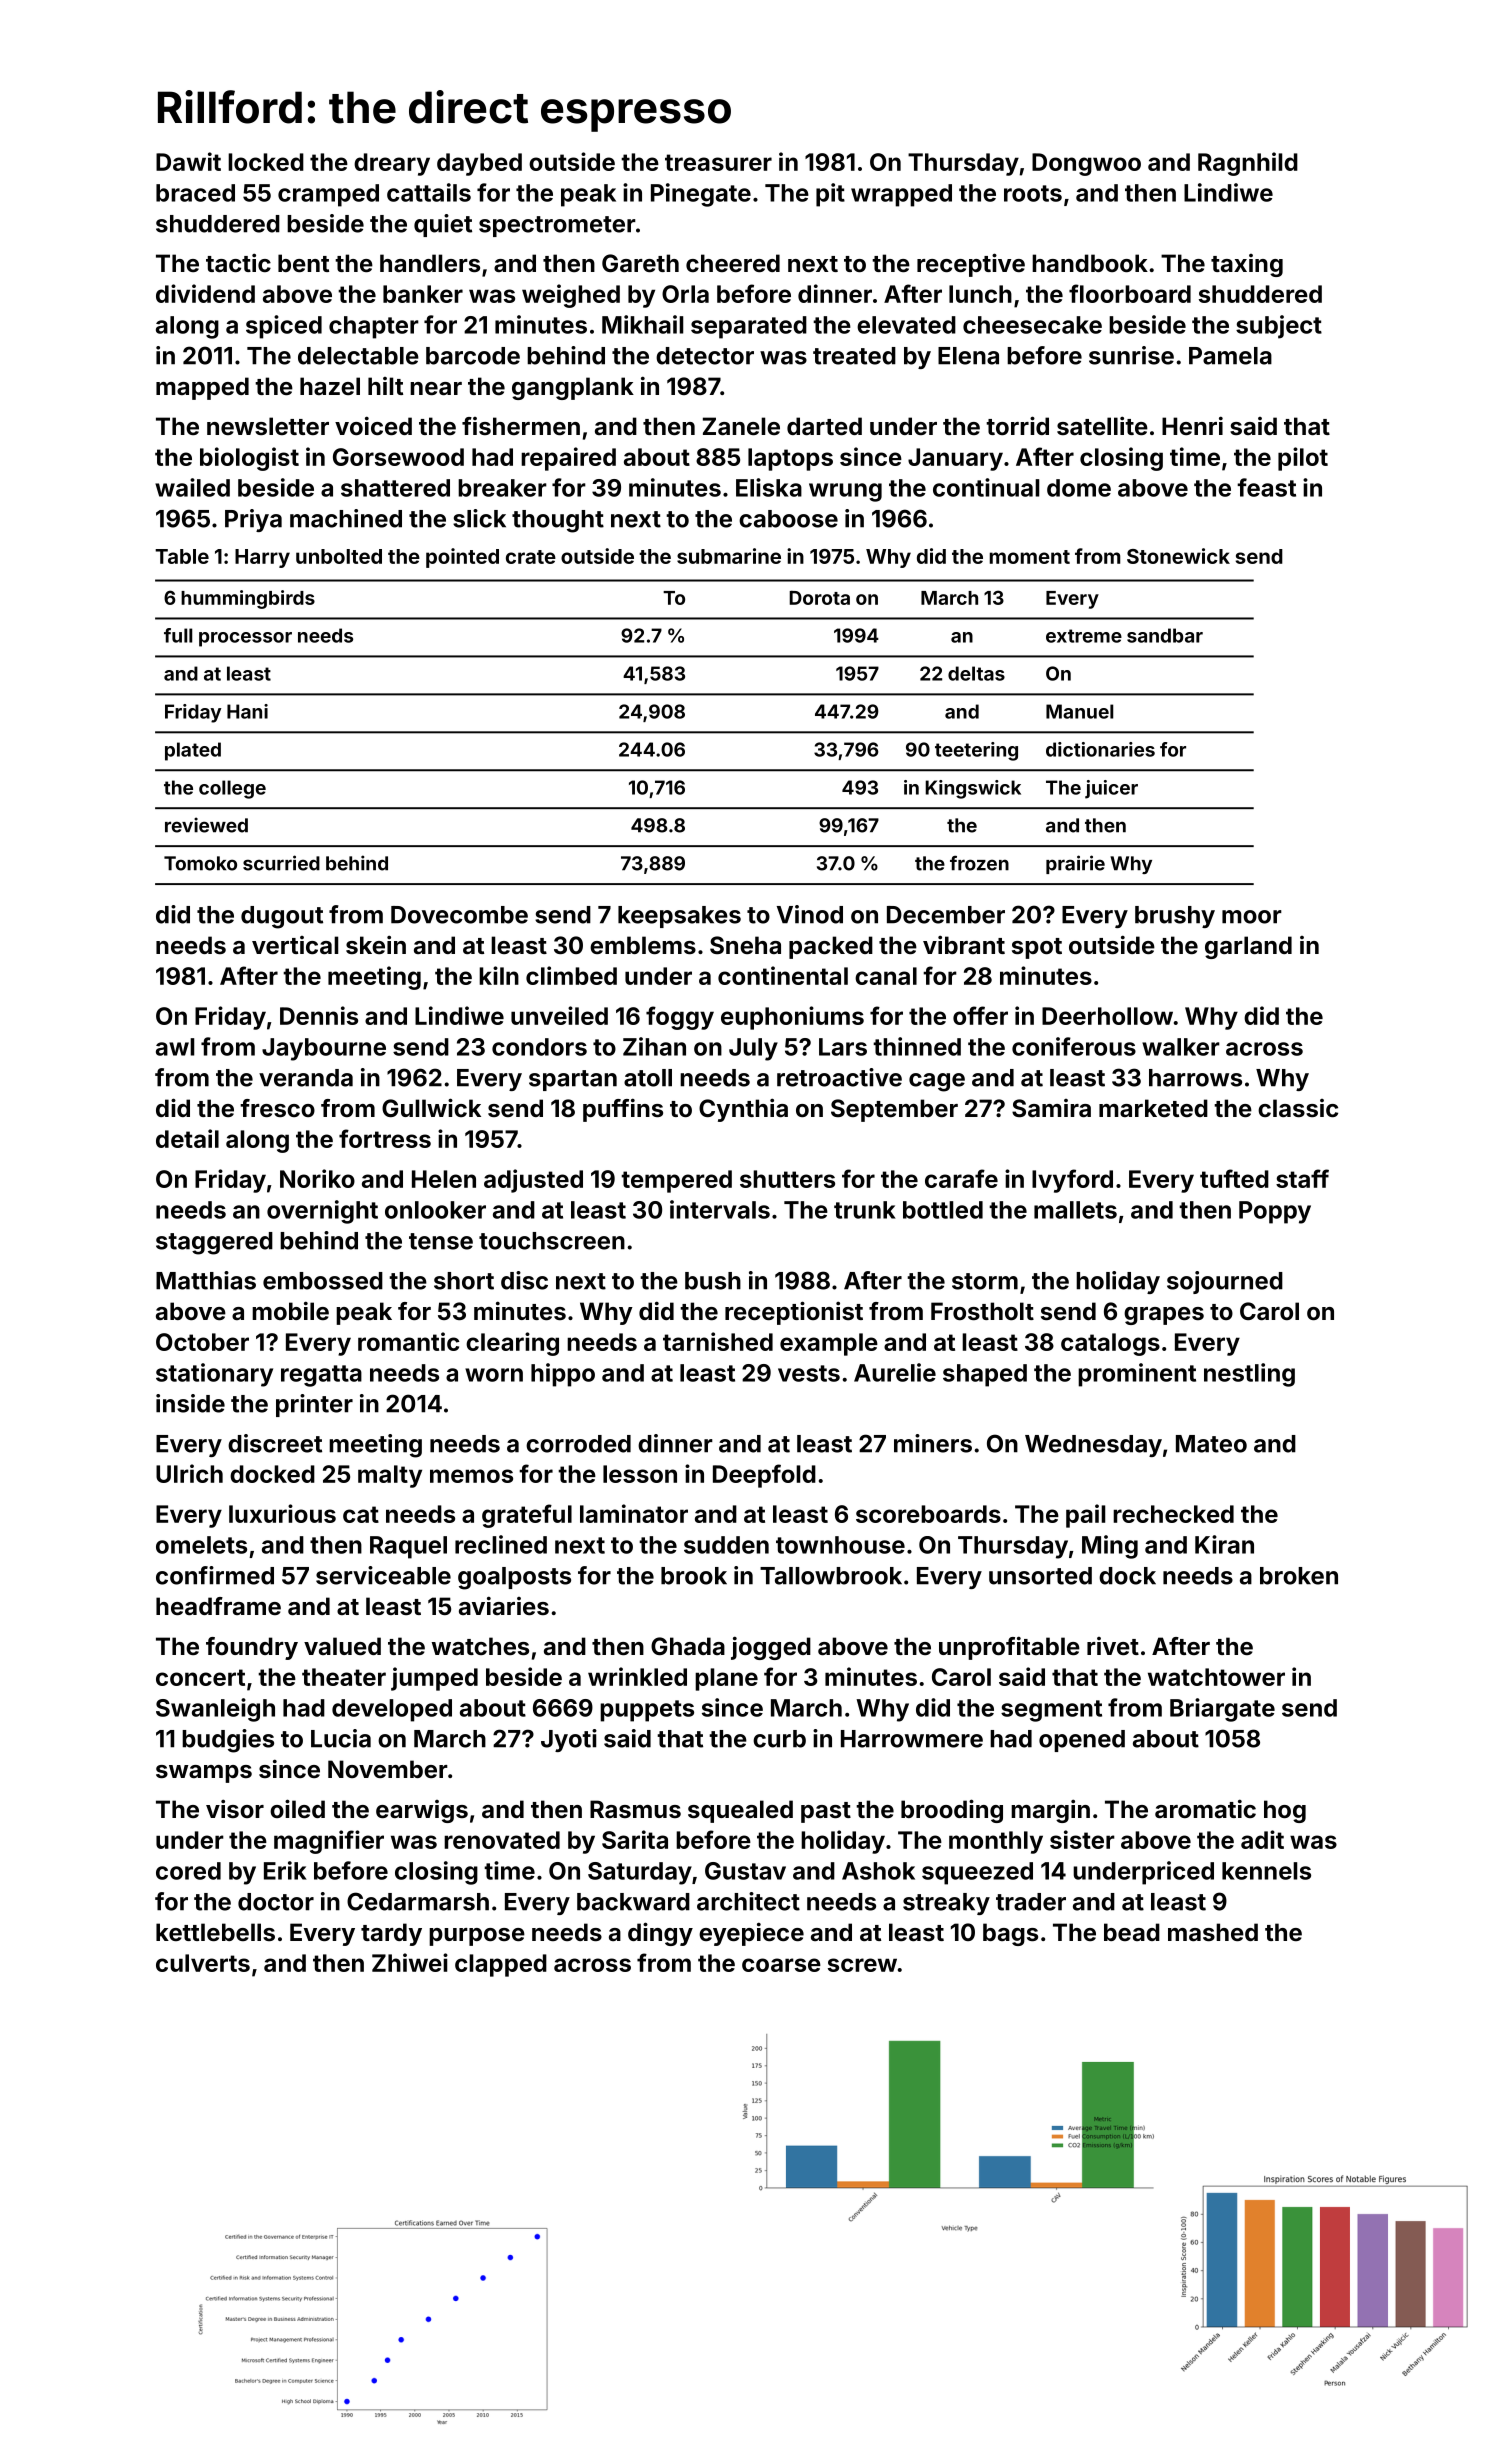 This document has width=1496, height=2464. What do you see at coordinates (718, 162) in the document?
I see `treasurer` at bounding box center [718, 162].
